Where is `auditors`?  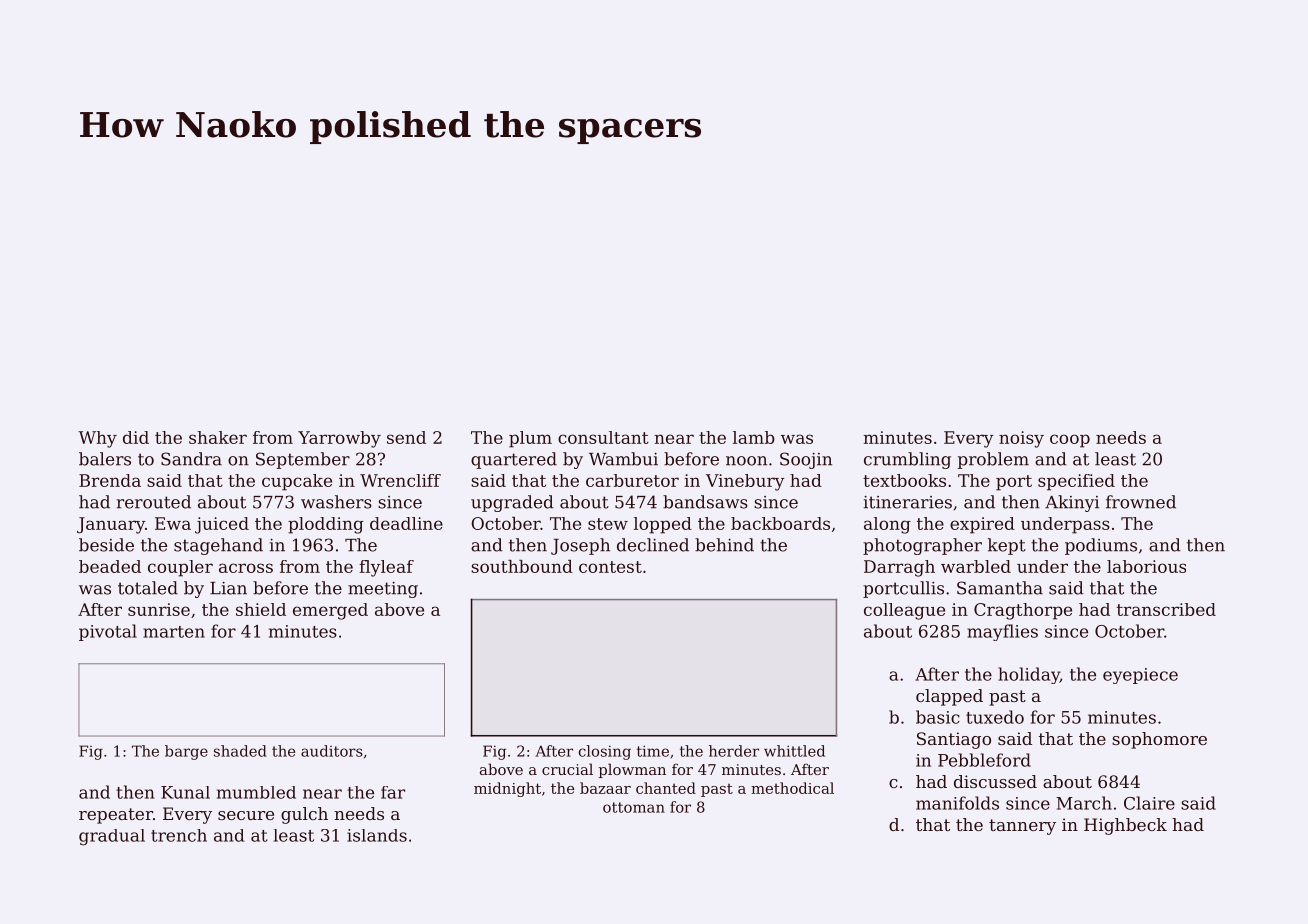
auditors is located at coordinates (332, 751).
